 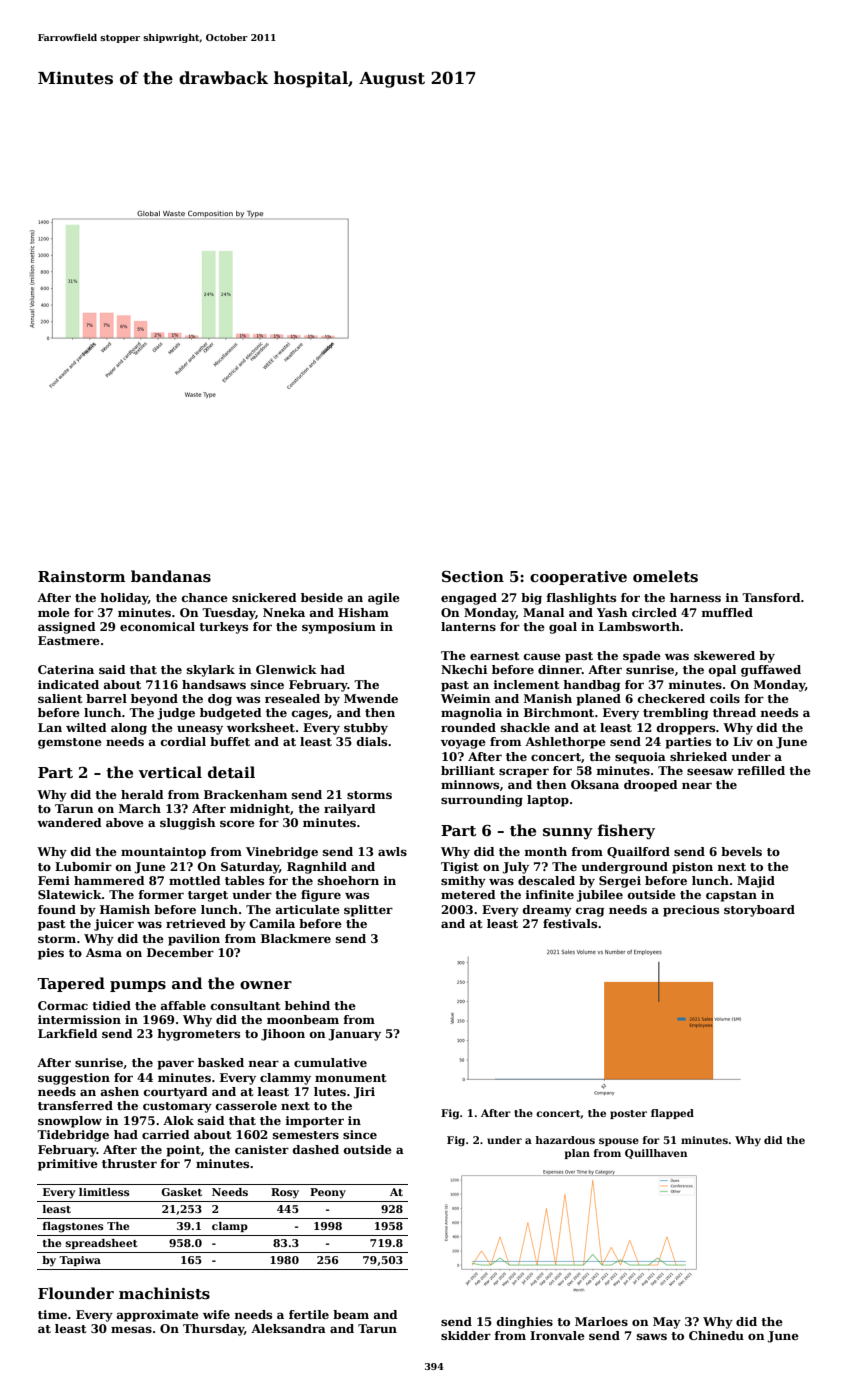 What do you see at coordinates (628, 1114) in the screenshot?
I see `poster` at bounding box center [628, 1114].
